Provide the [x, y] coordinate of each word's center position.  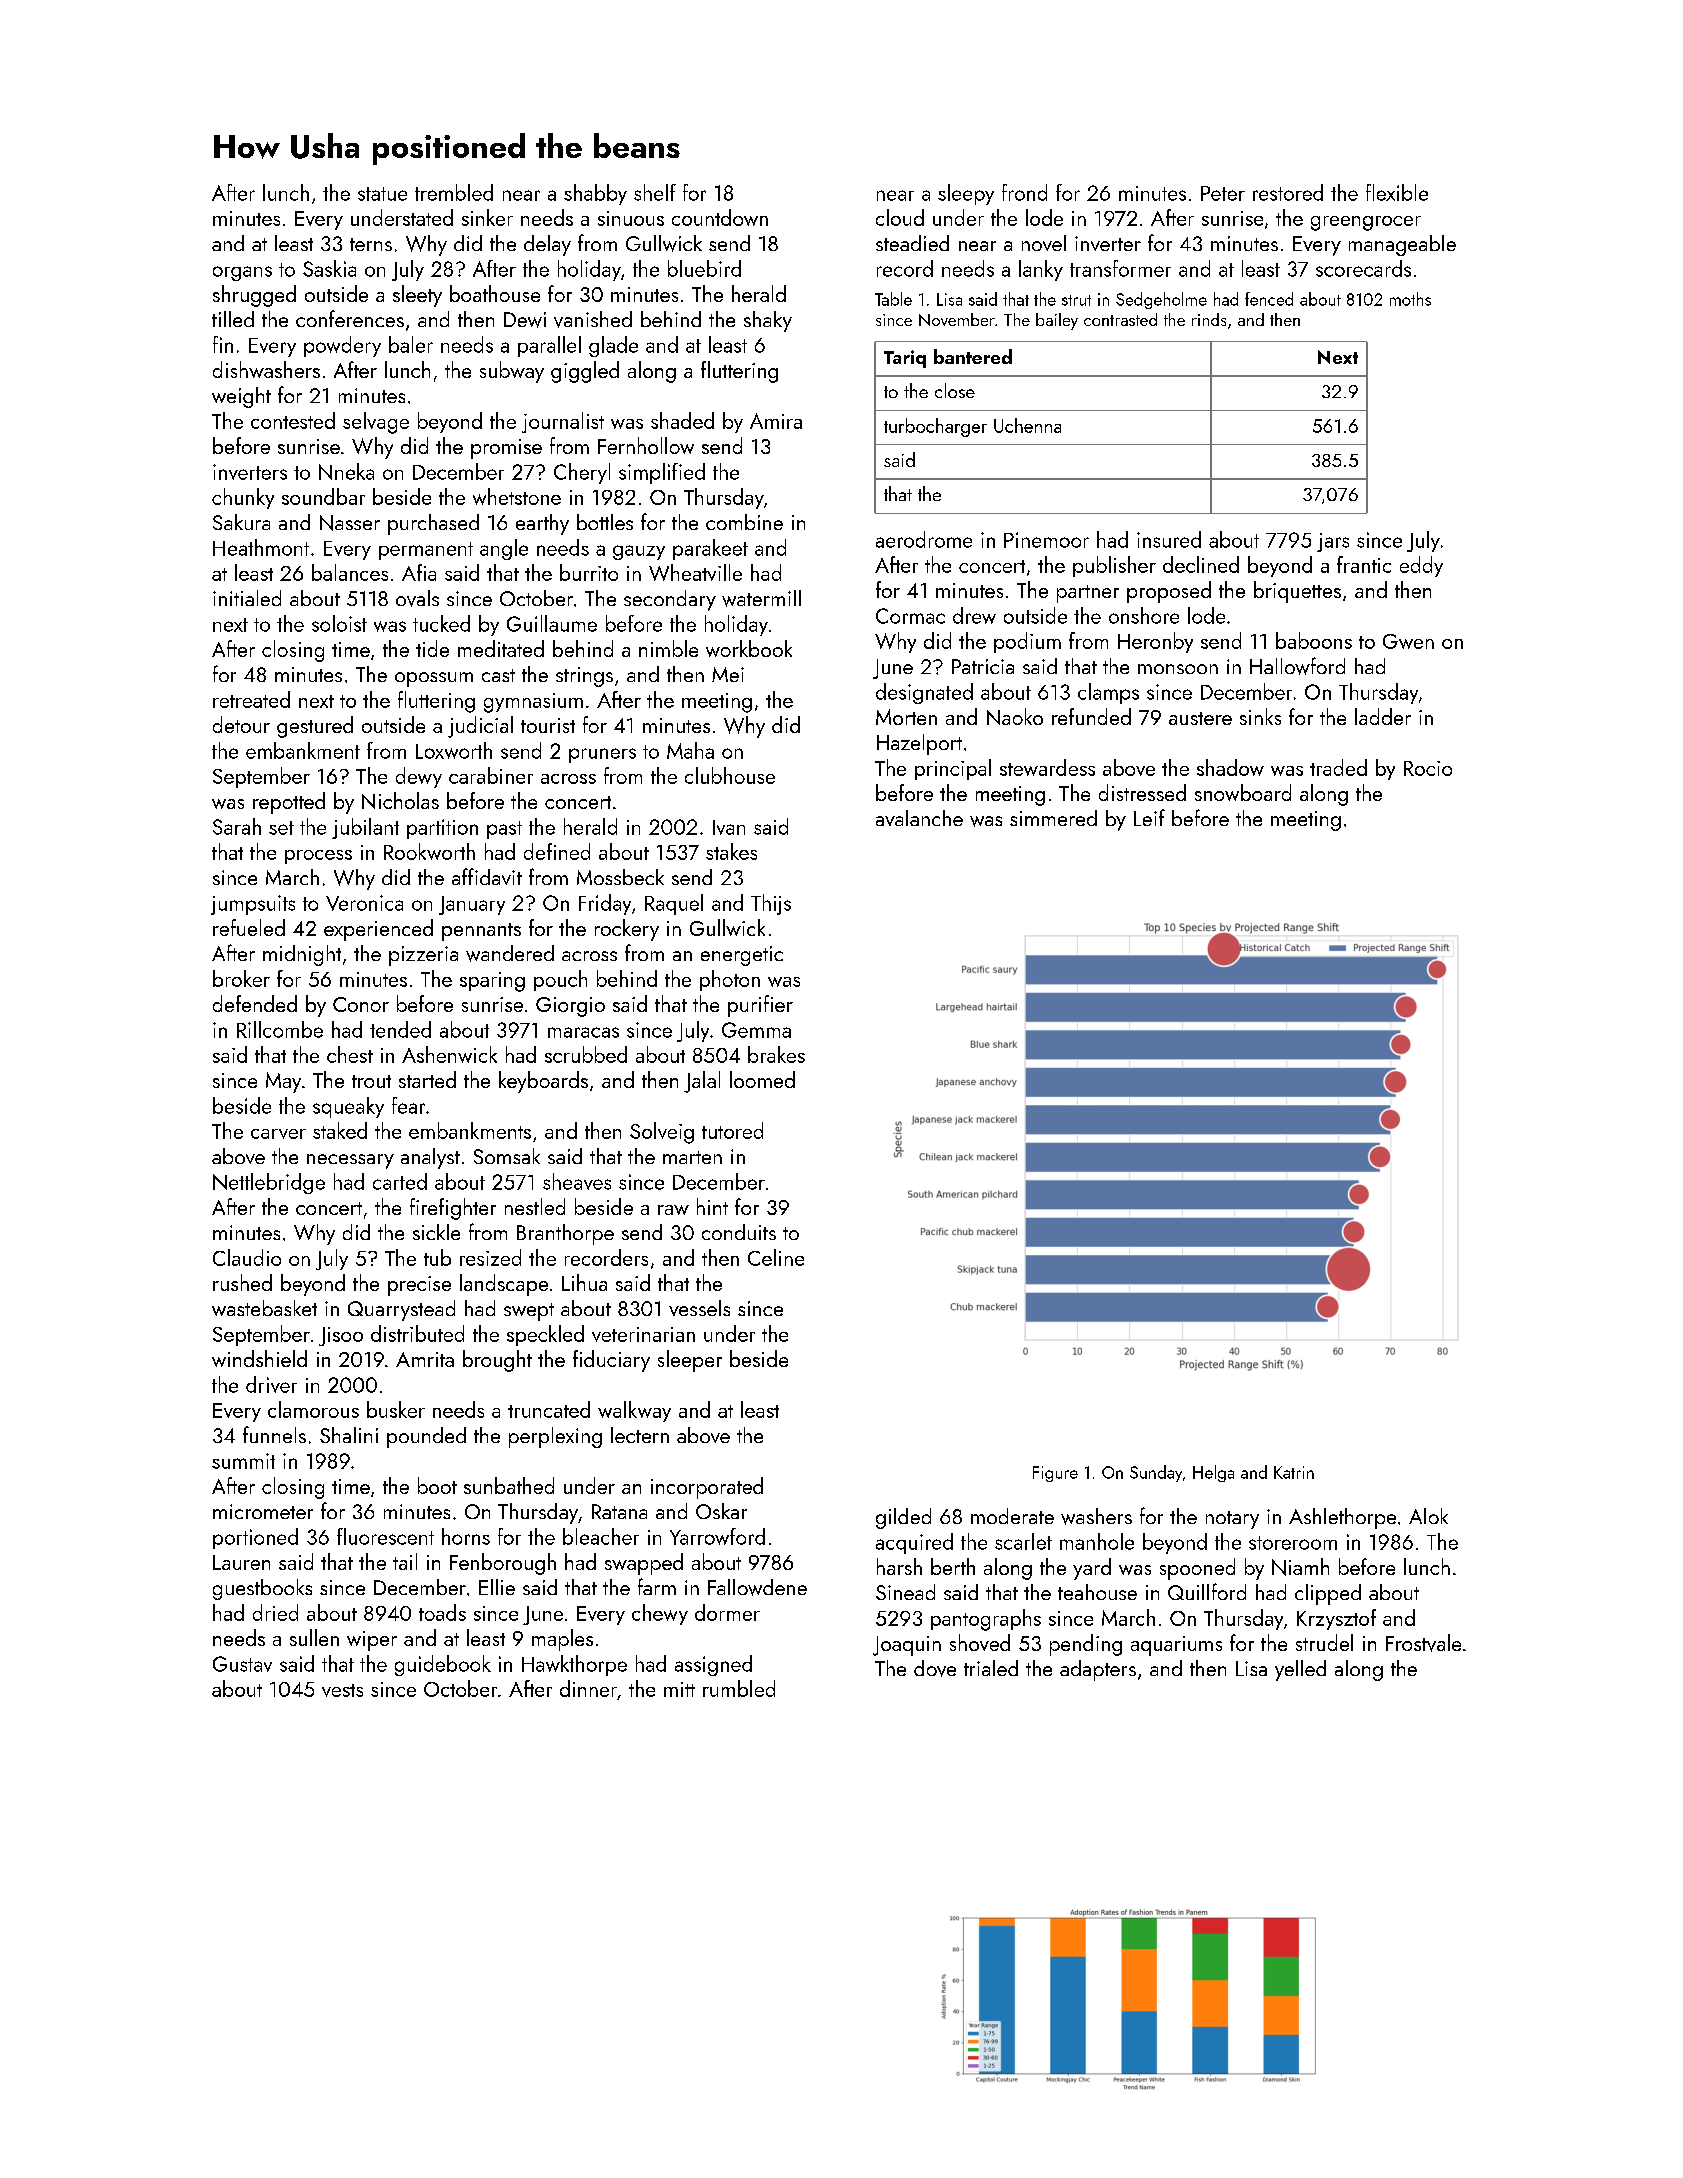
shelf [655, 192]
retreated [251, 699]
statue [382, 194]
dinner [588, 1688]
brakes [776, 1054]
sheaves [577, 1181]
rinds [1209, 319]
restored [1288, 192]
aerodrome [924, 539]
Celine [776, 1257]
